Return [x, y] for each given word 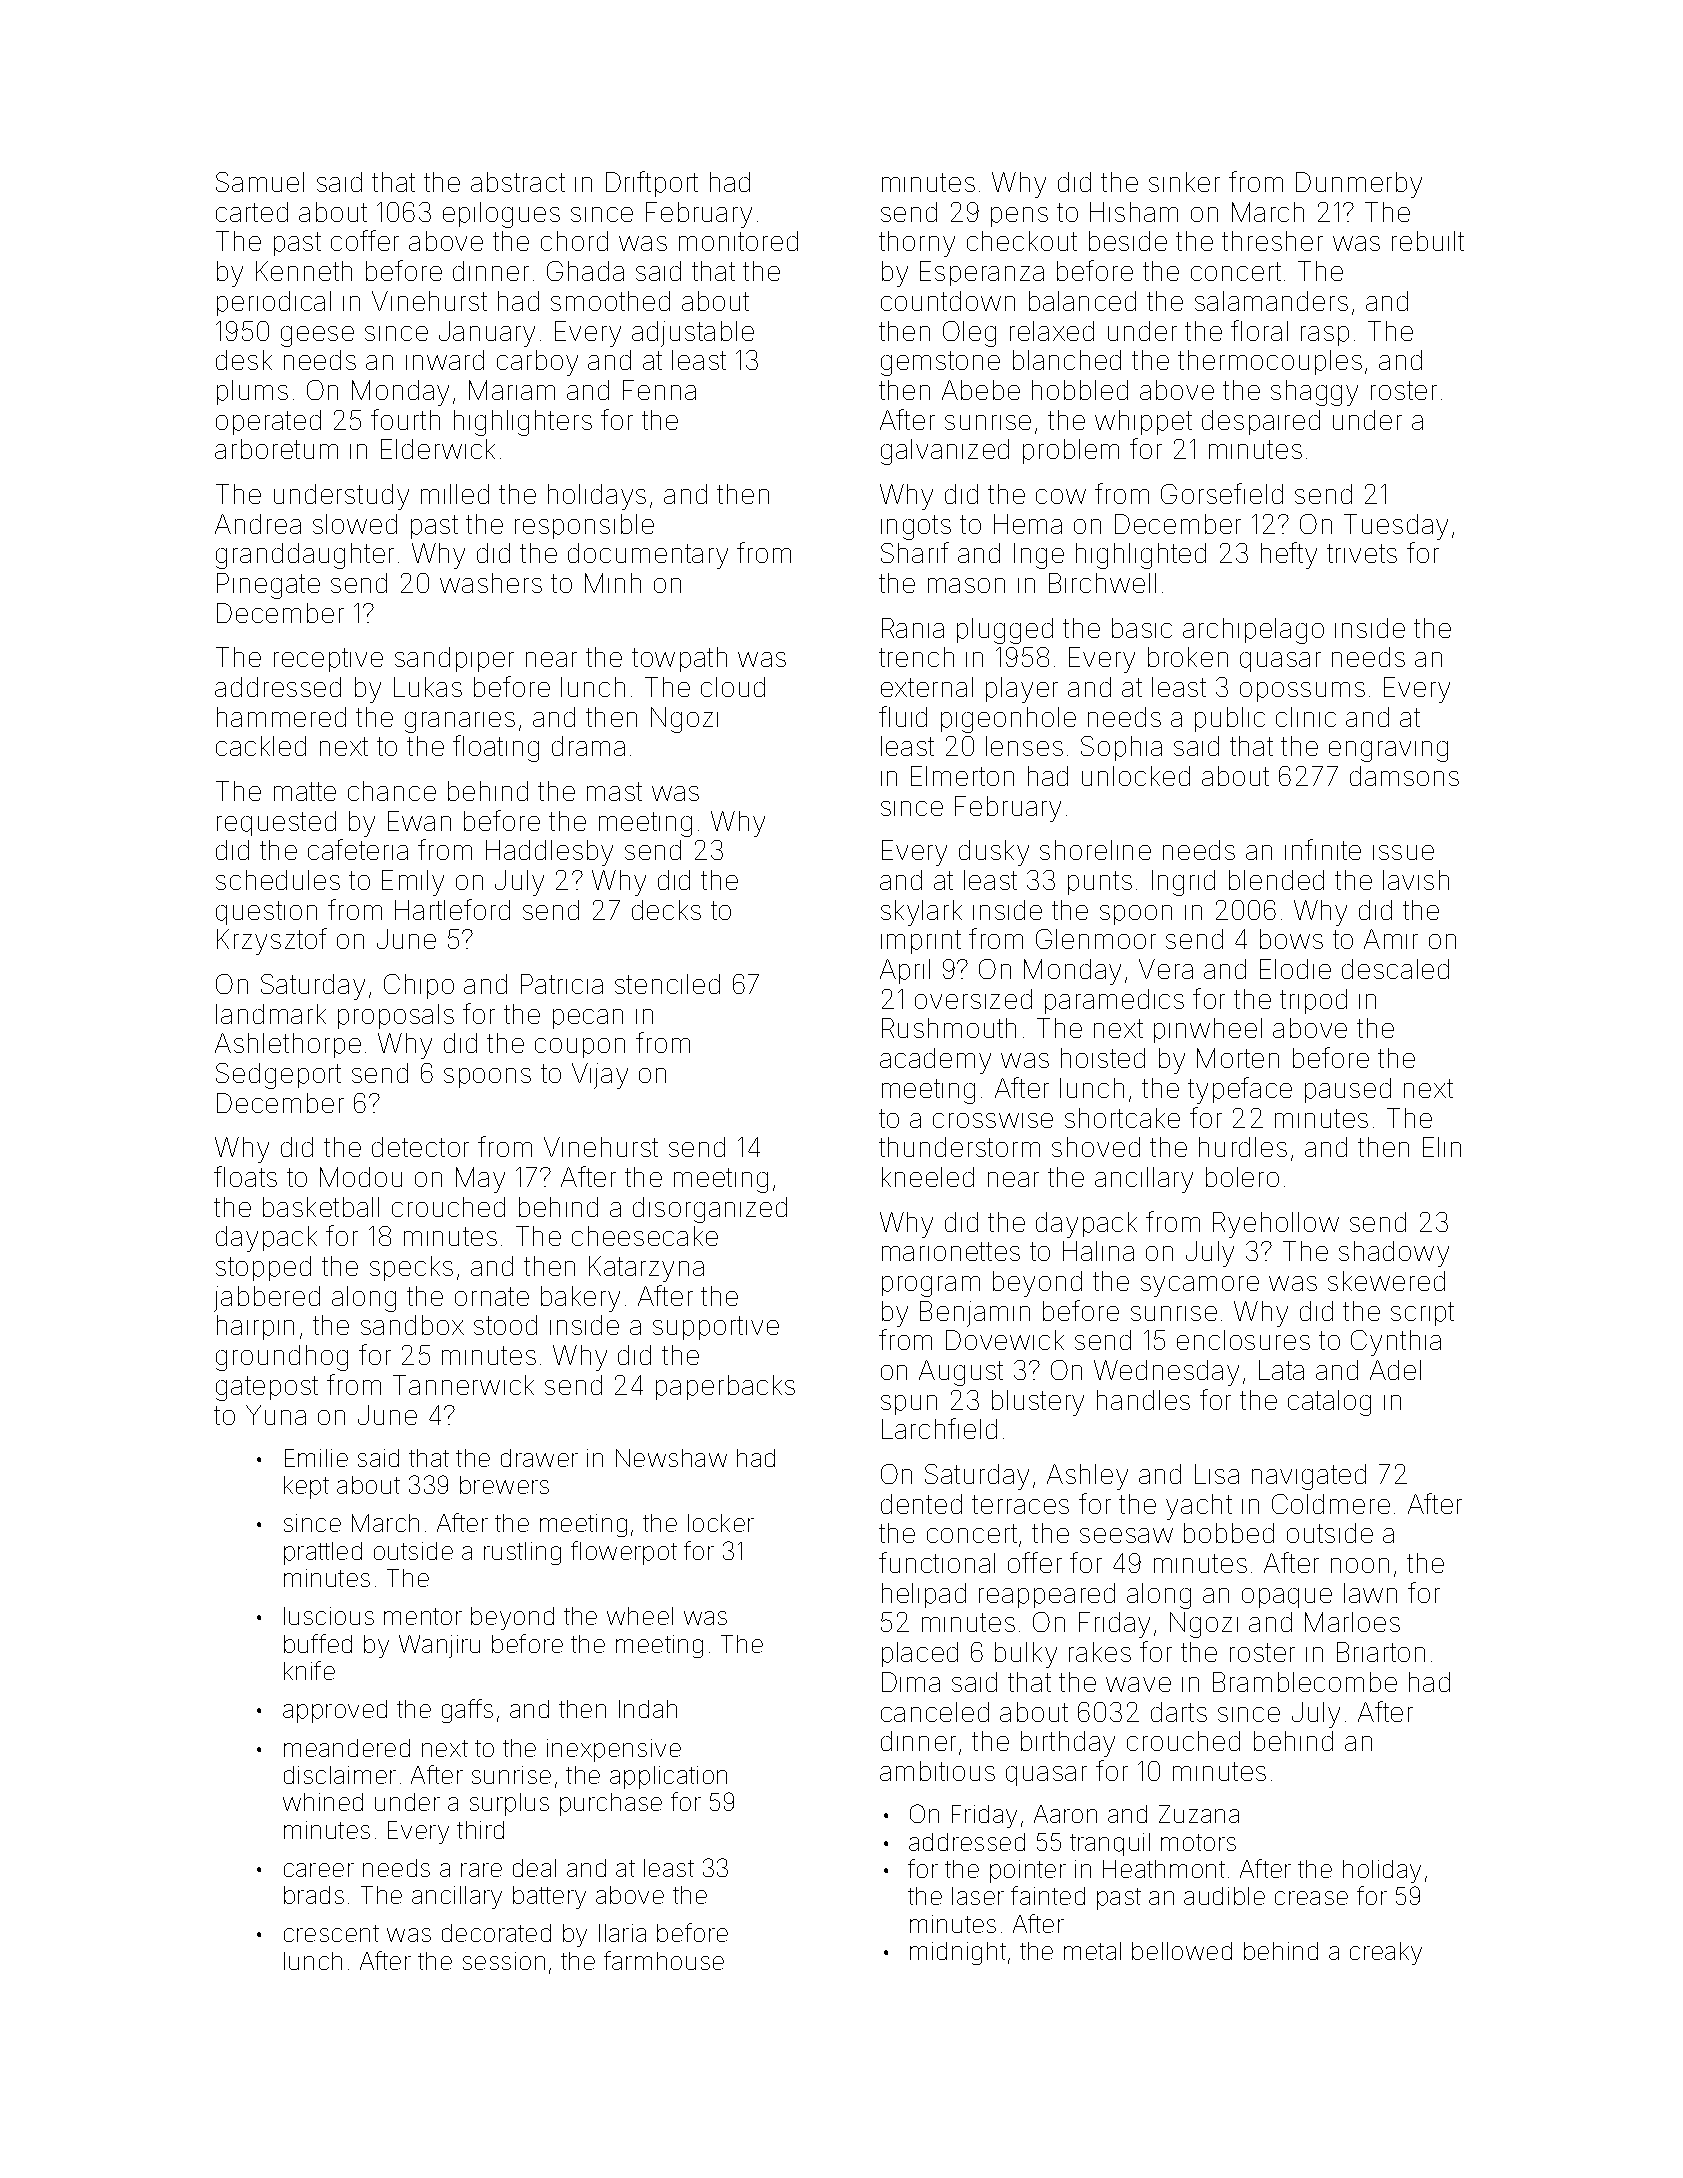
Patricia [562, 984]
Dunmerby [1359, 185]
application [668, 1777]
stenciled [667, 984]
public [1230, 719]
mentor [423, 1616]
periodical [274, 303]
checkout [1022, 241]
